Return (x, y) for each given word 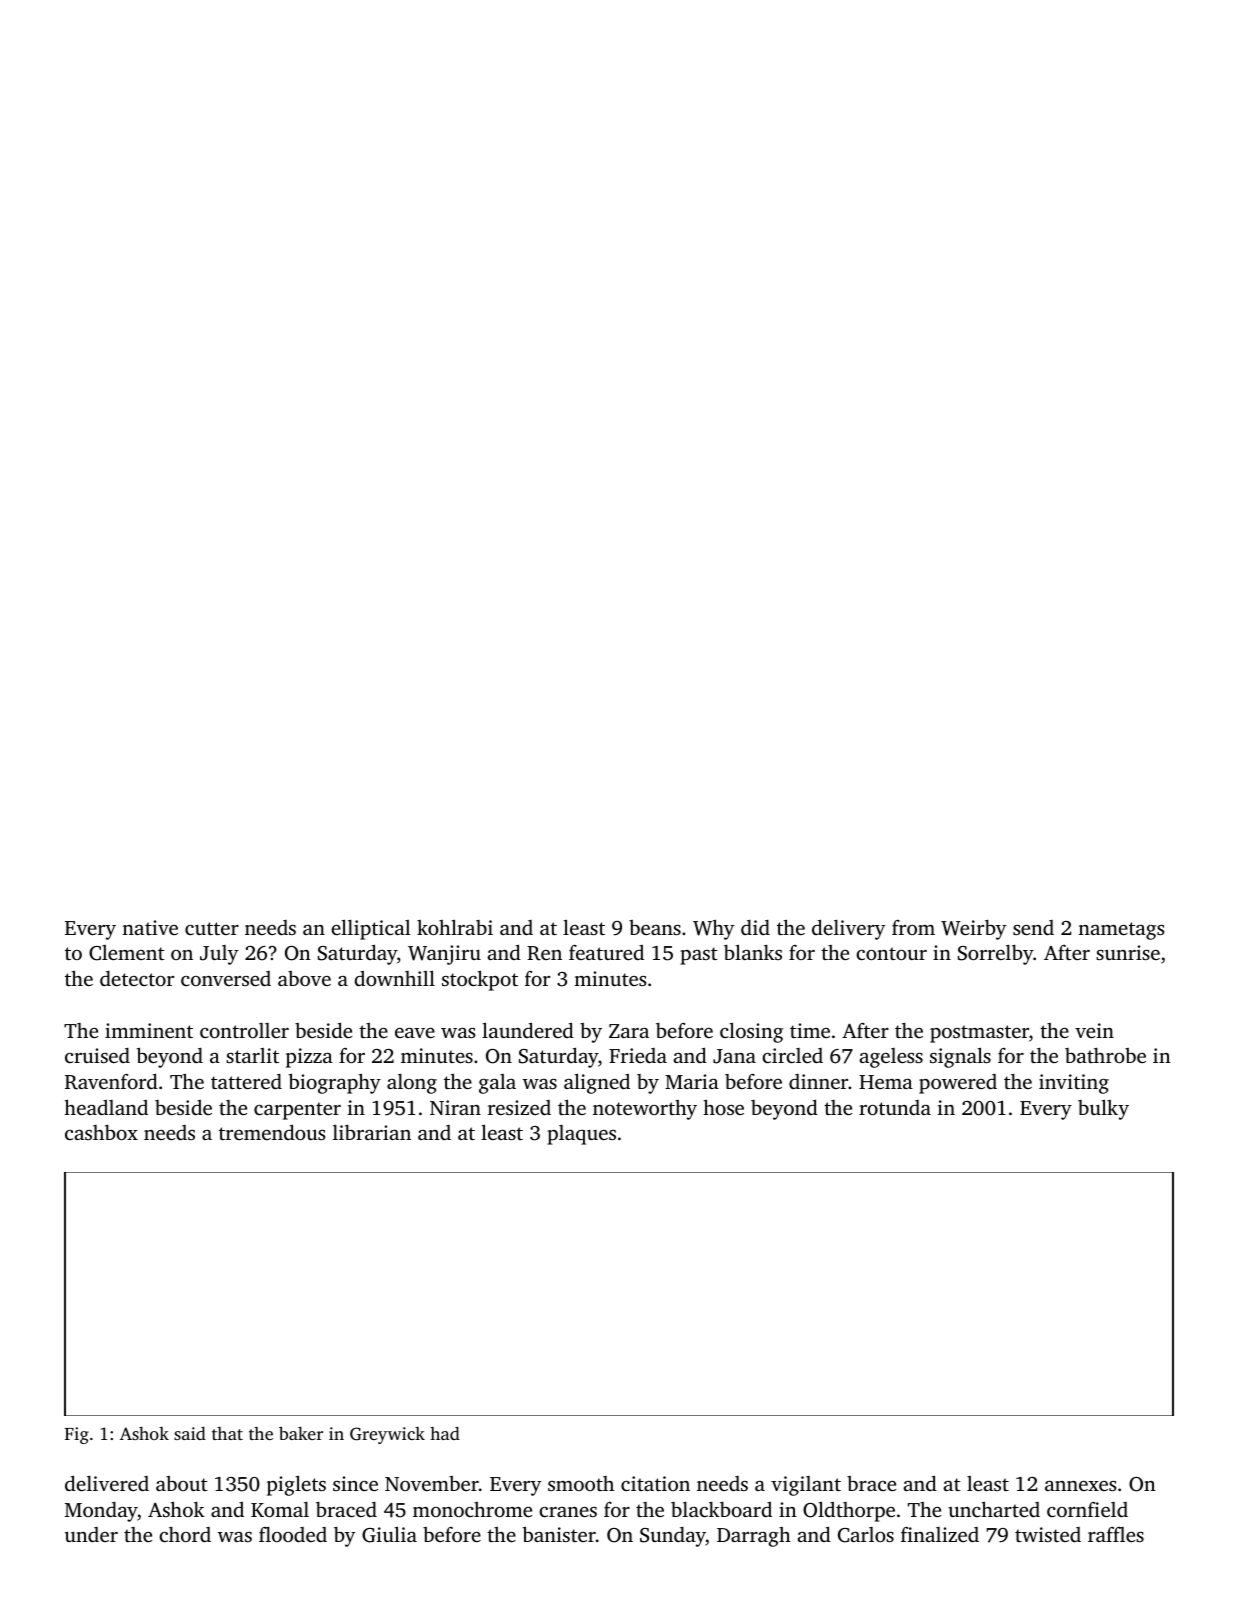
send (1033, 927)
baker (301, 1433)
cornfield (1087, 1509)
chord (185, 1534)
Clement (127, 953)
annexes (1080, 1486)
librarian (372, 1132)
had (445, 1433)
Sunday (673, 1537)
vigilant (806, 1486)
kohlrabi (455, 927)
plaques (581, 1135)
